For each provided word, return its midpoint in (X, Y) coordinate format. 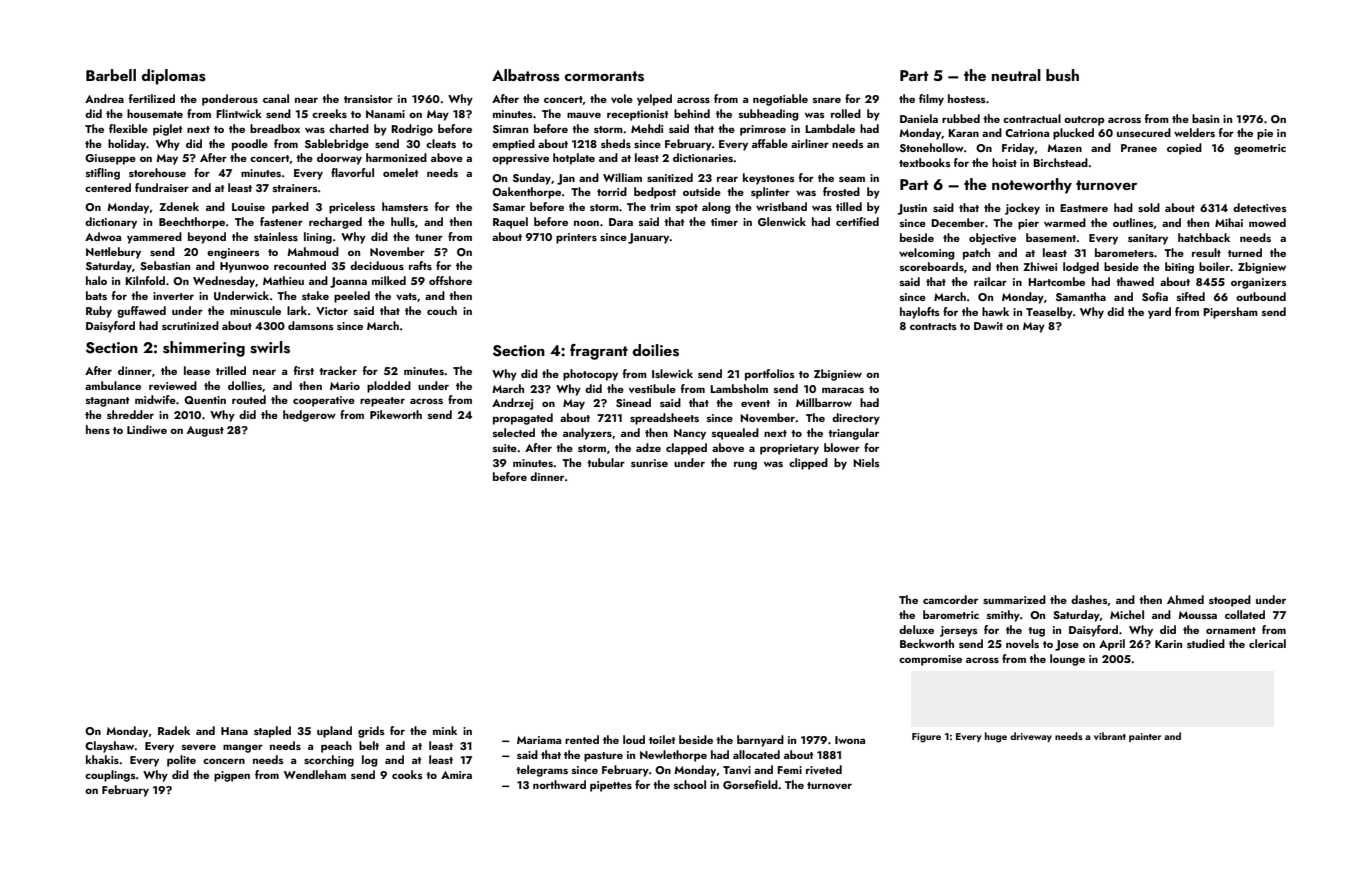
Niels (866, 462)
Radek (174, 730)
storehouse (157, 172)
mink (445, 730)
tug (1036, 632)
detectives (1259, 207)
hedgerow (309, 416)
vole (622, 98)
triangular (853, 434)
